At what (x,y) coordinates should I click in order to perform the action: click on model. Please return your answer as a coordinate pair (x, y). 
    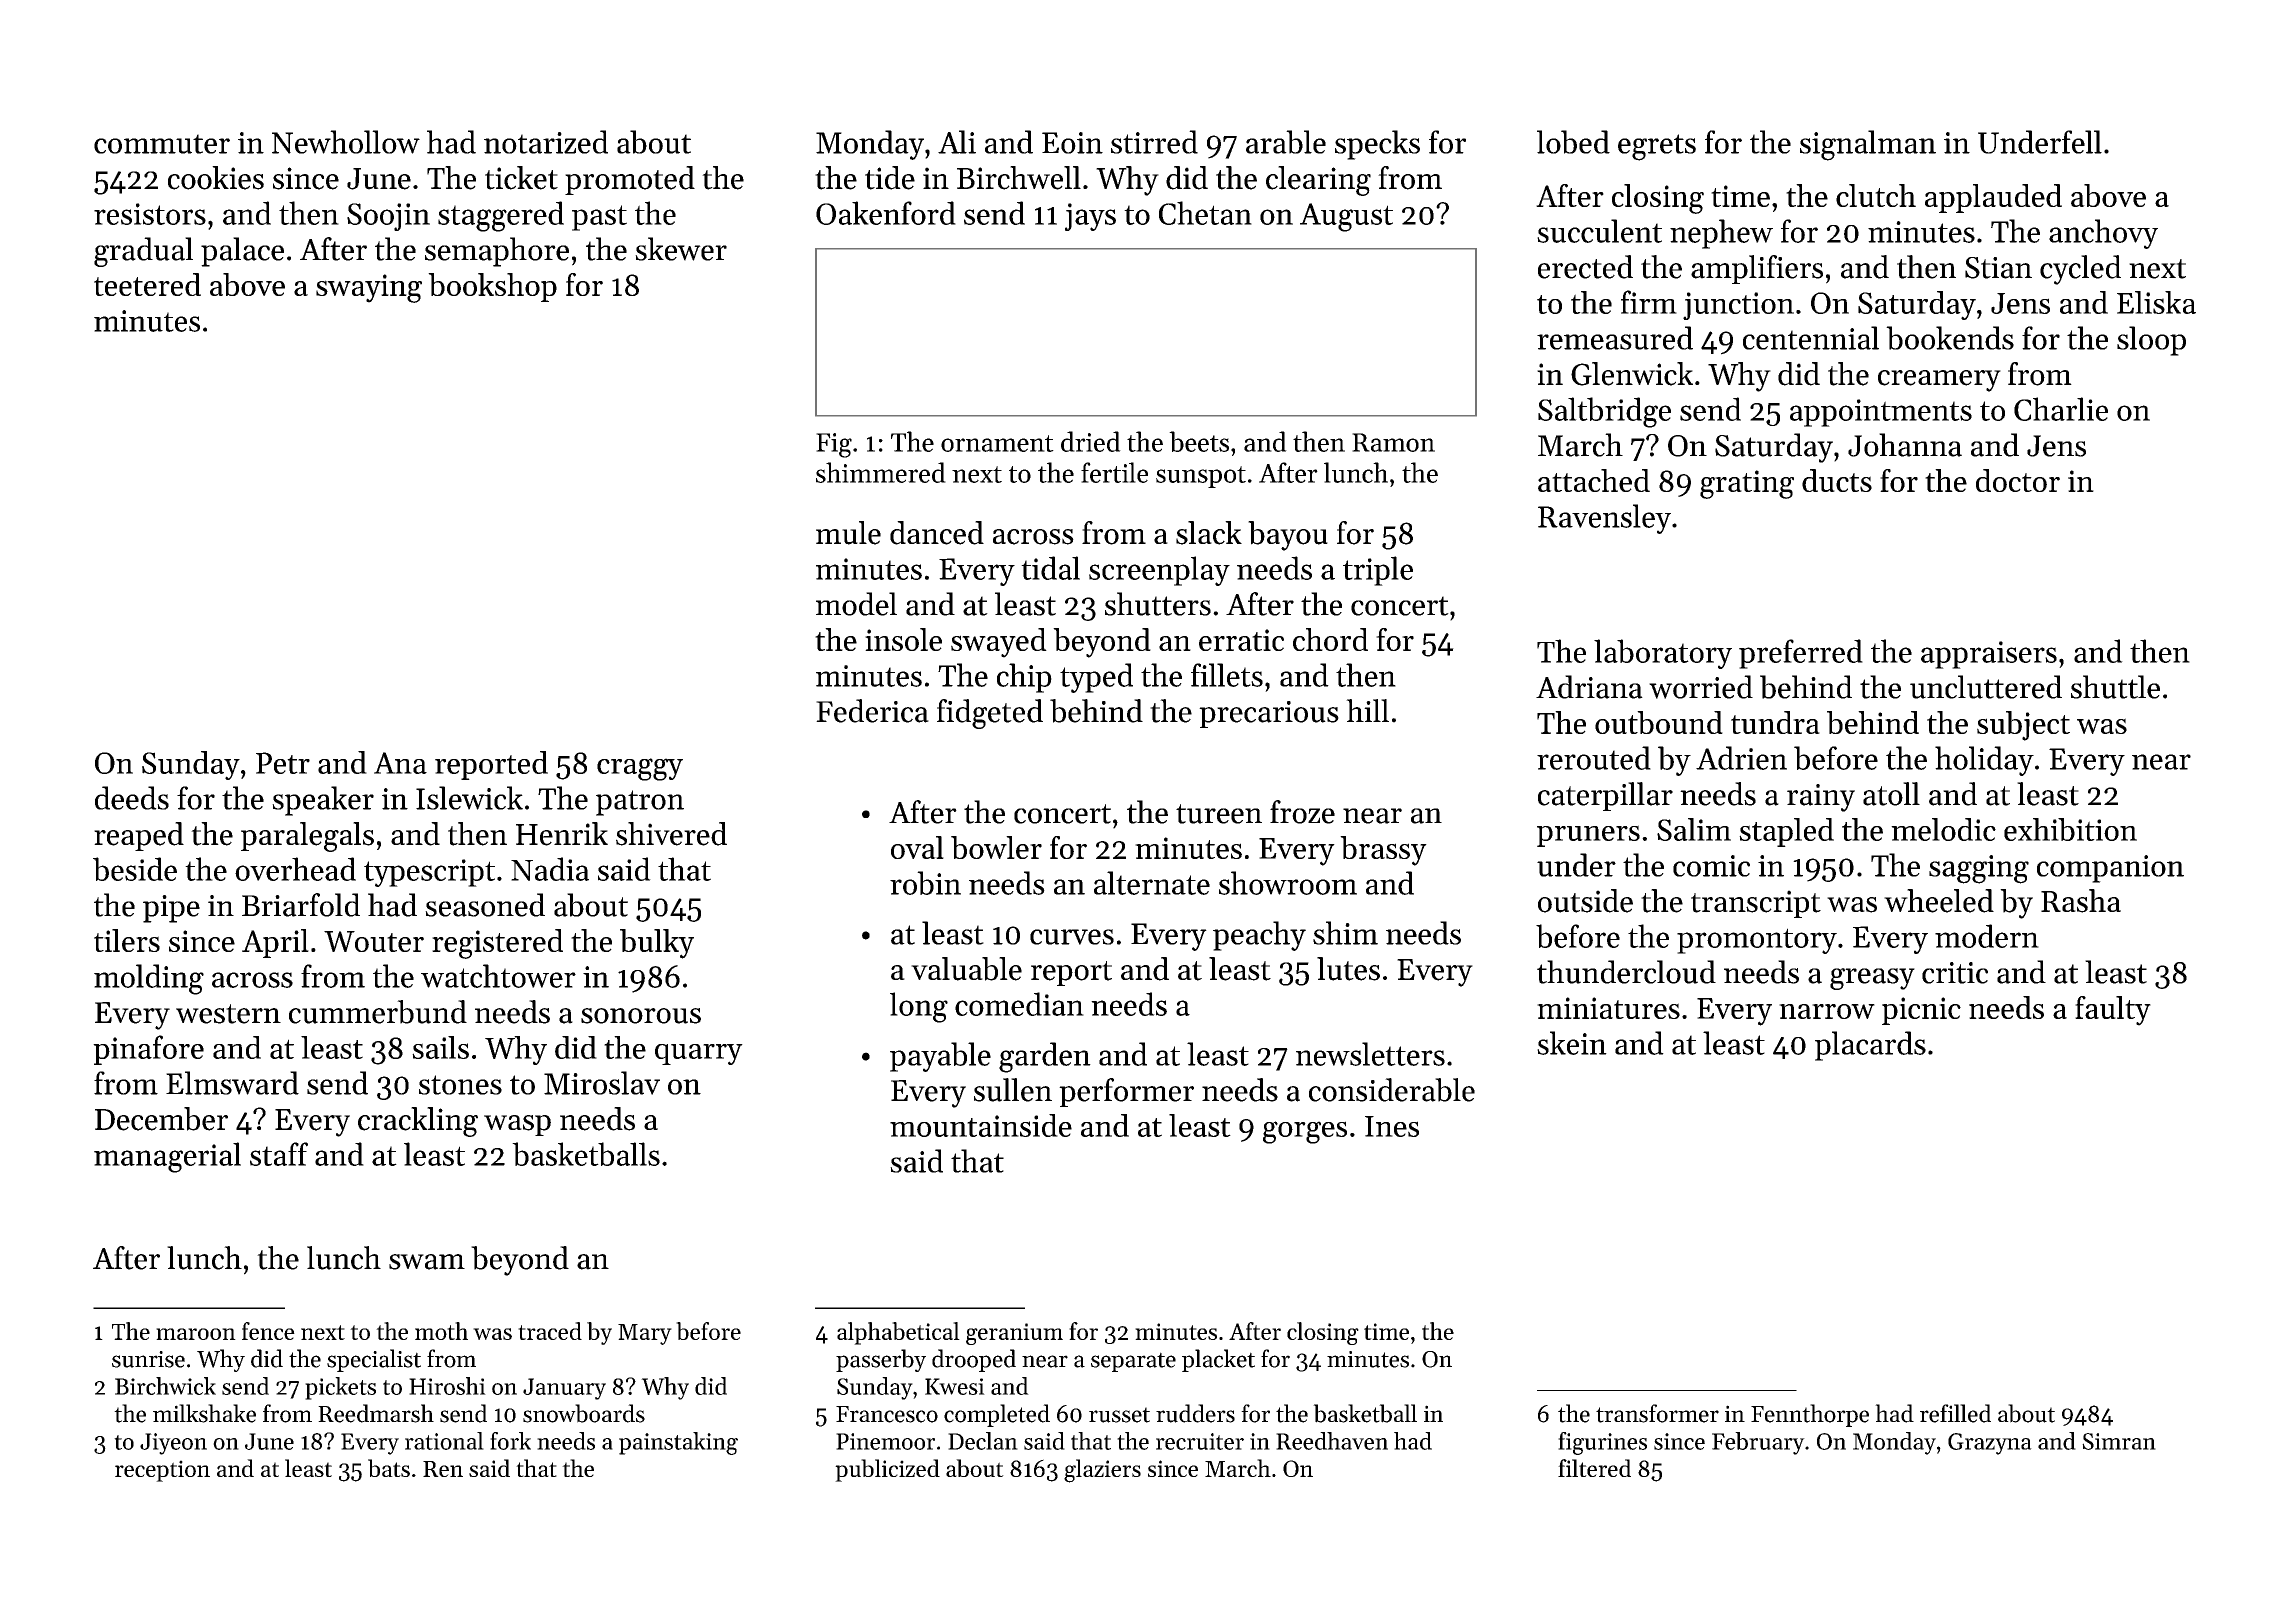
    Looking at the image, I should click on (856, 604).
